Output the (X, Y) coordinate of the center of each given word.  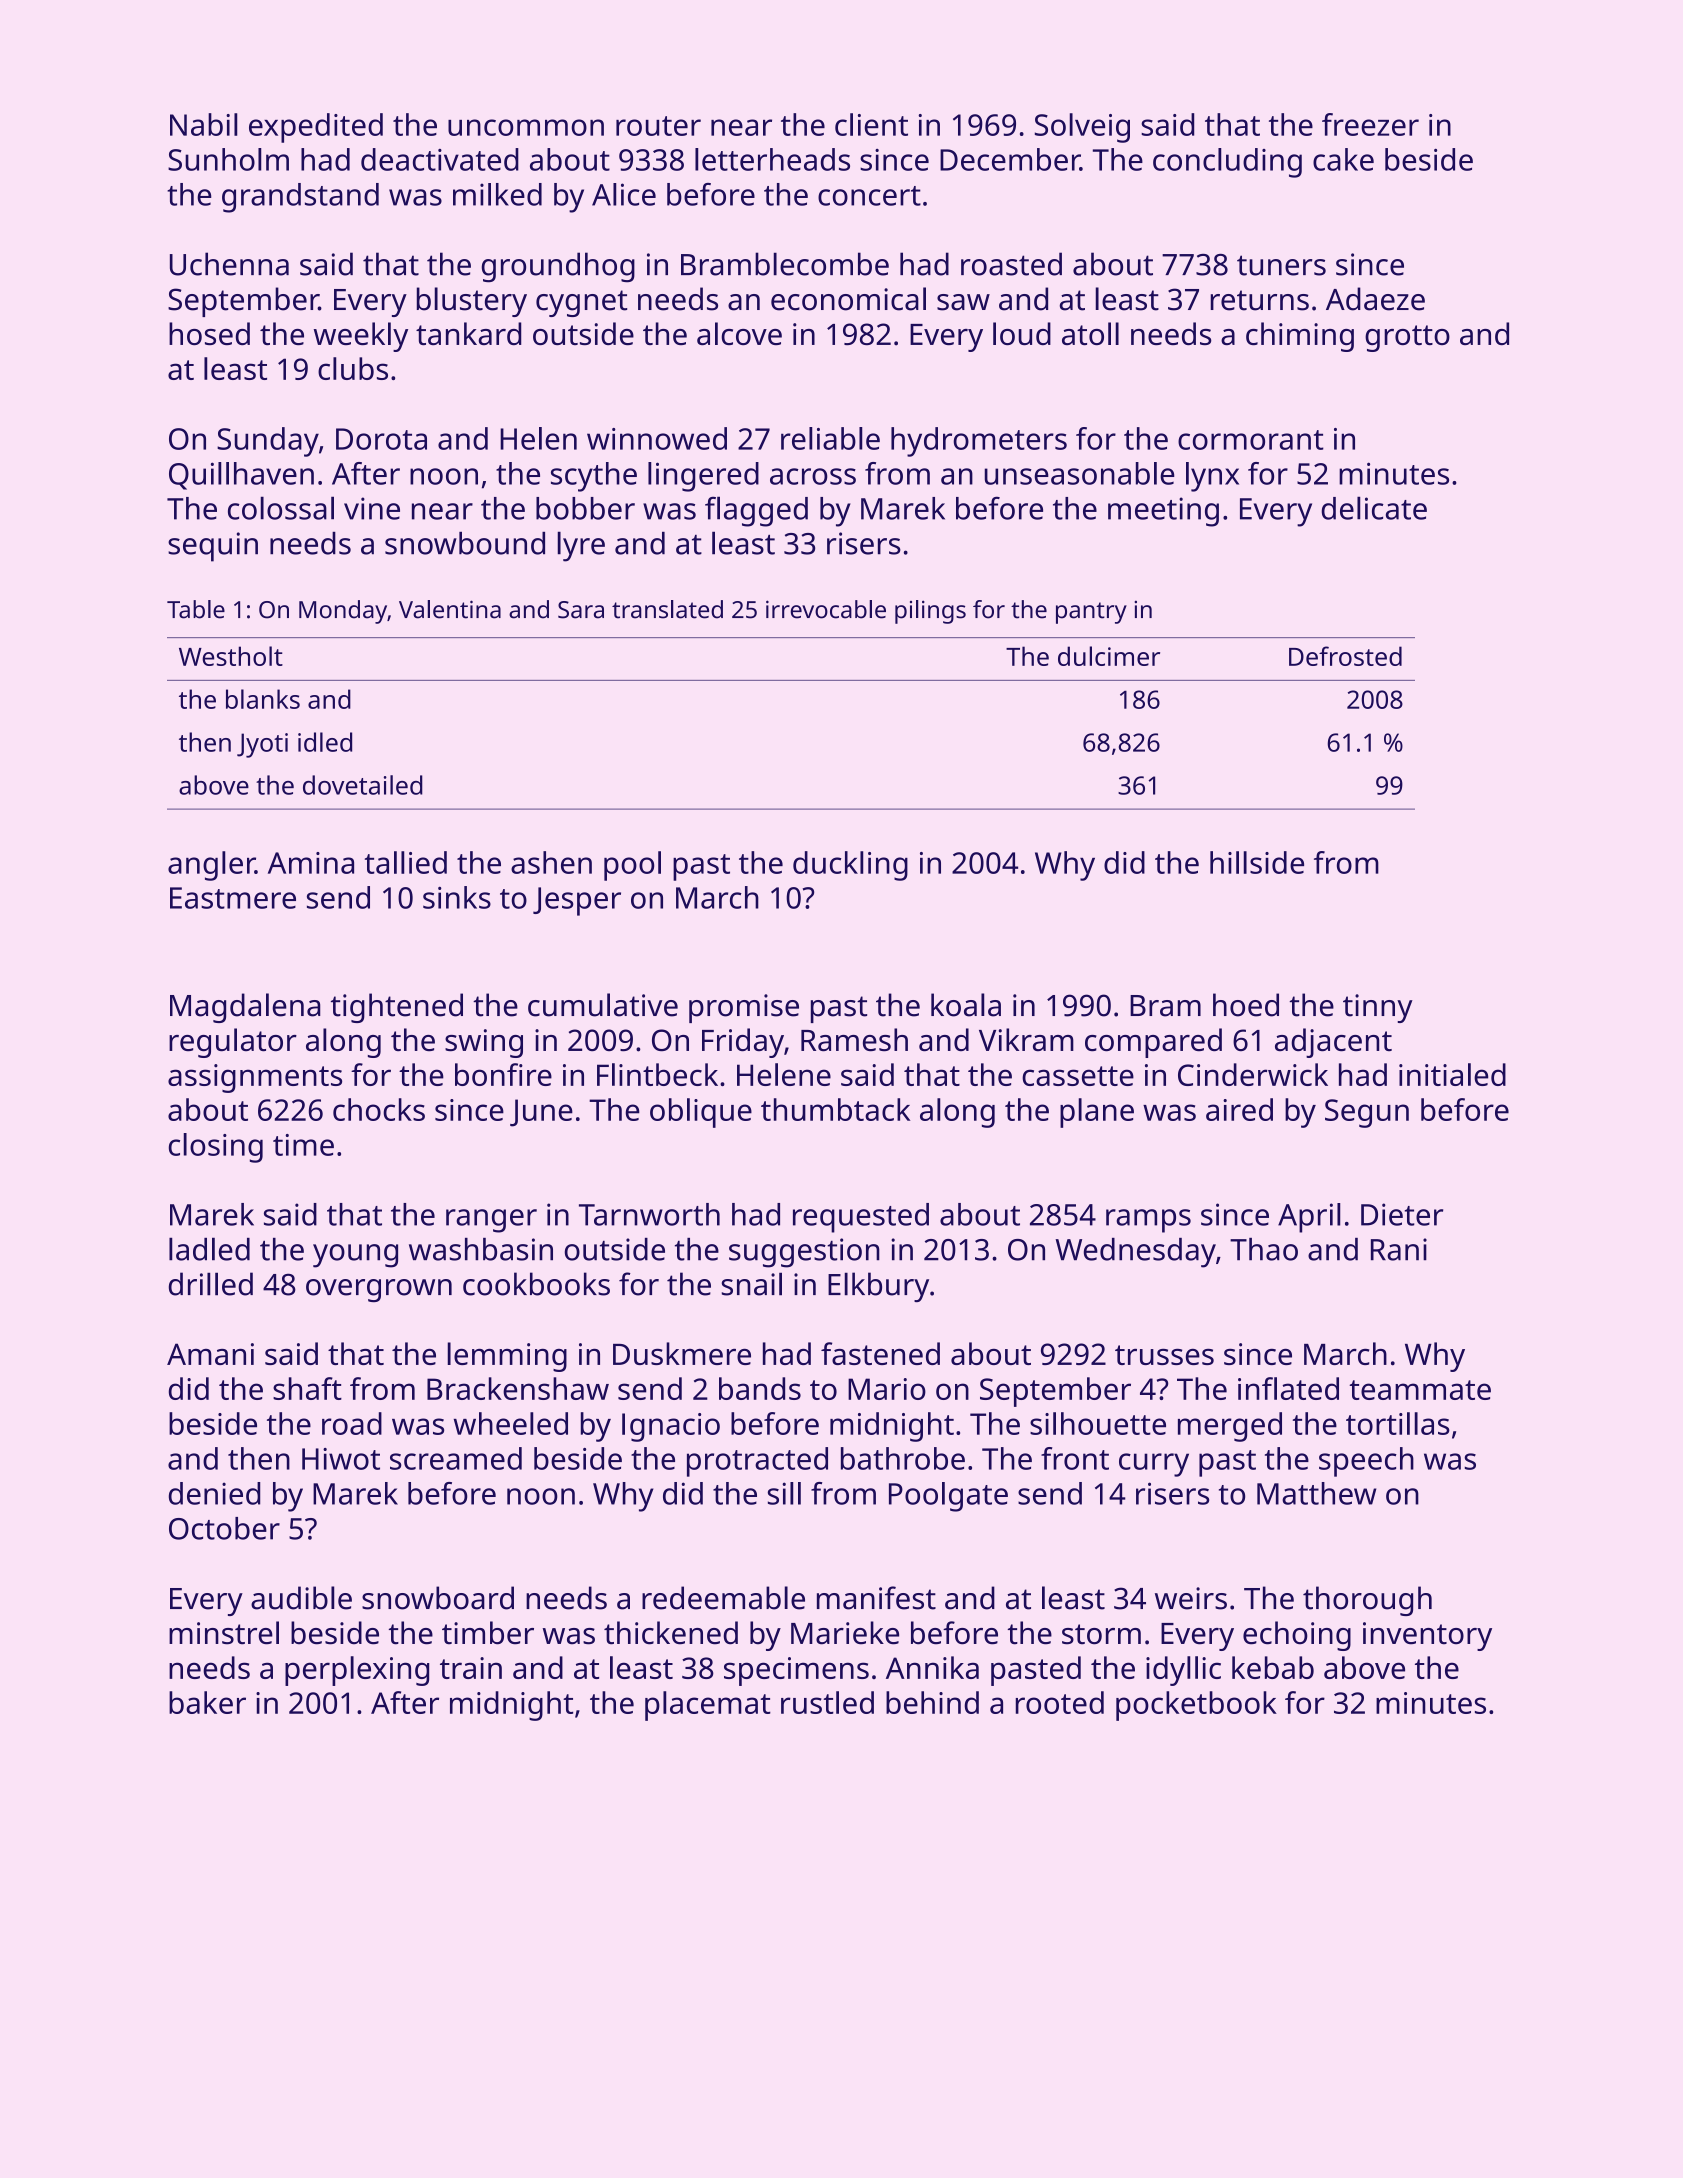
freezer (1370, 124)
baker (207, 1702)
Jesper (577, 901)
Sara (581, 610)
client (871, 124)
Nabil (203, 124)
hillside (1257, 862)
